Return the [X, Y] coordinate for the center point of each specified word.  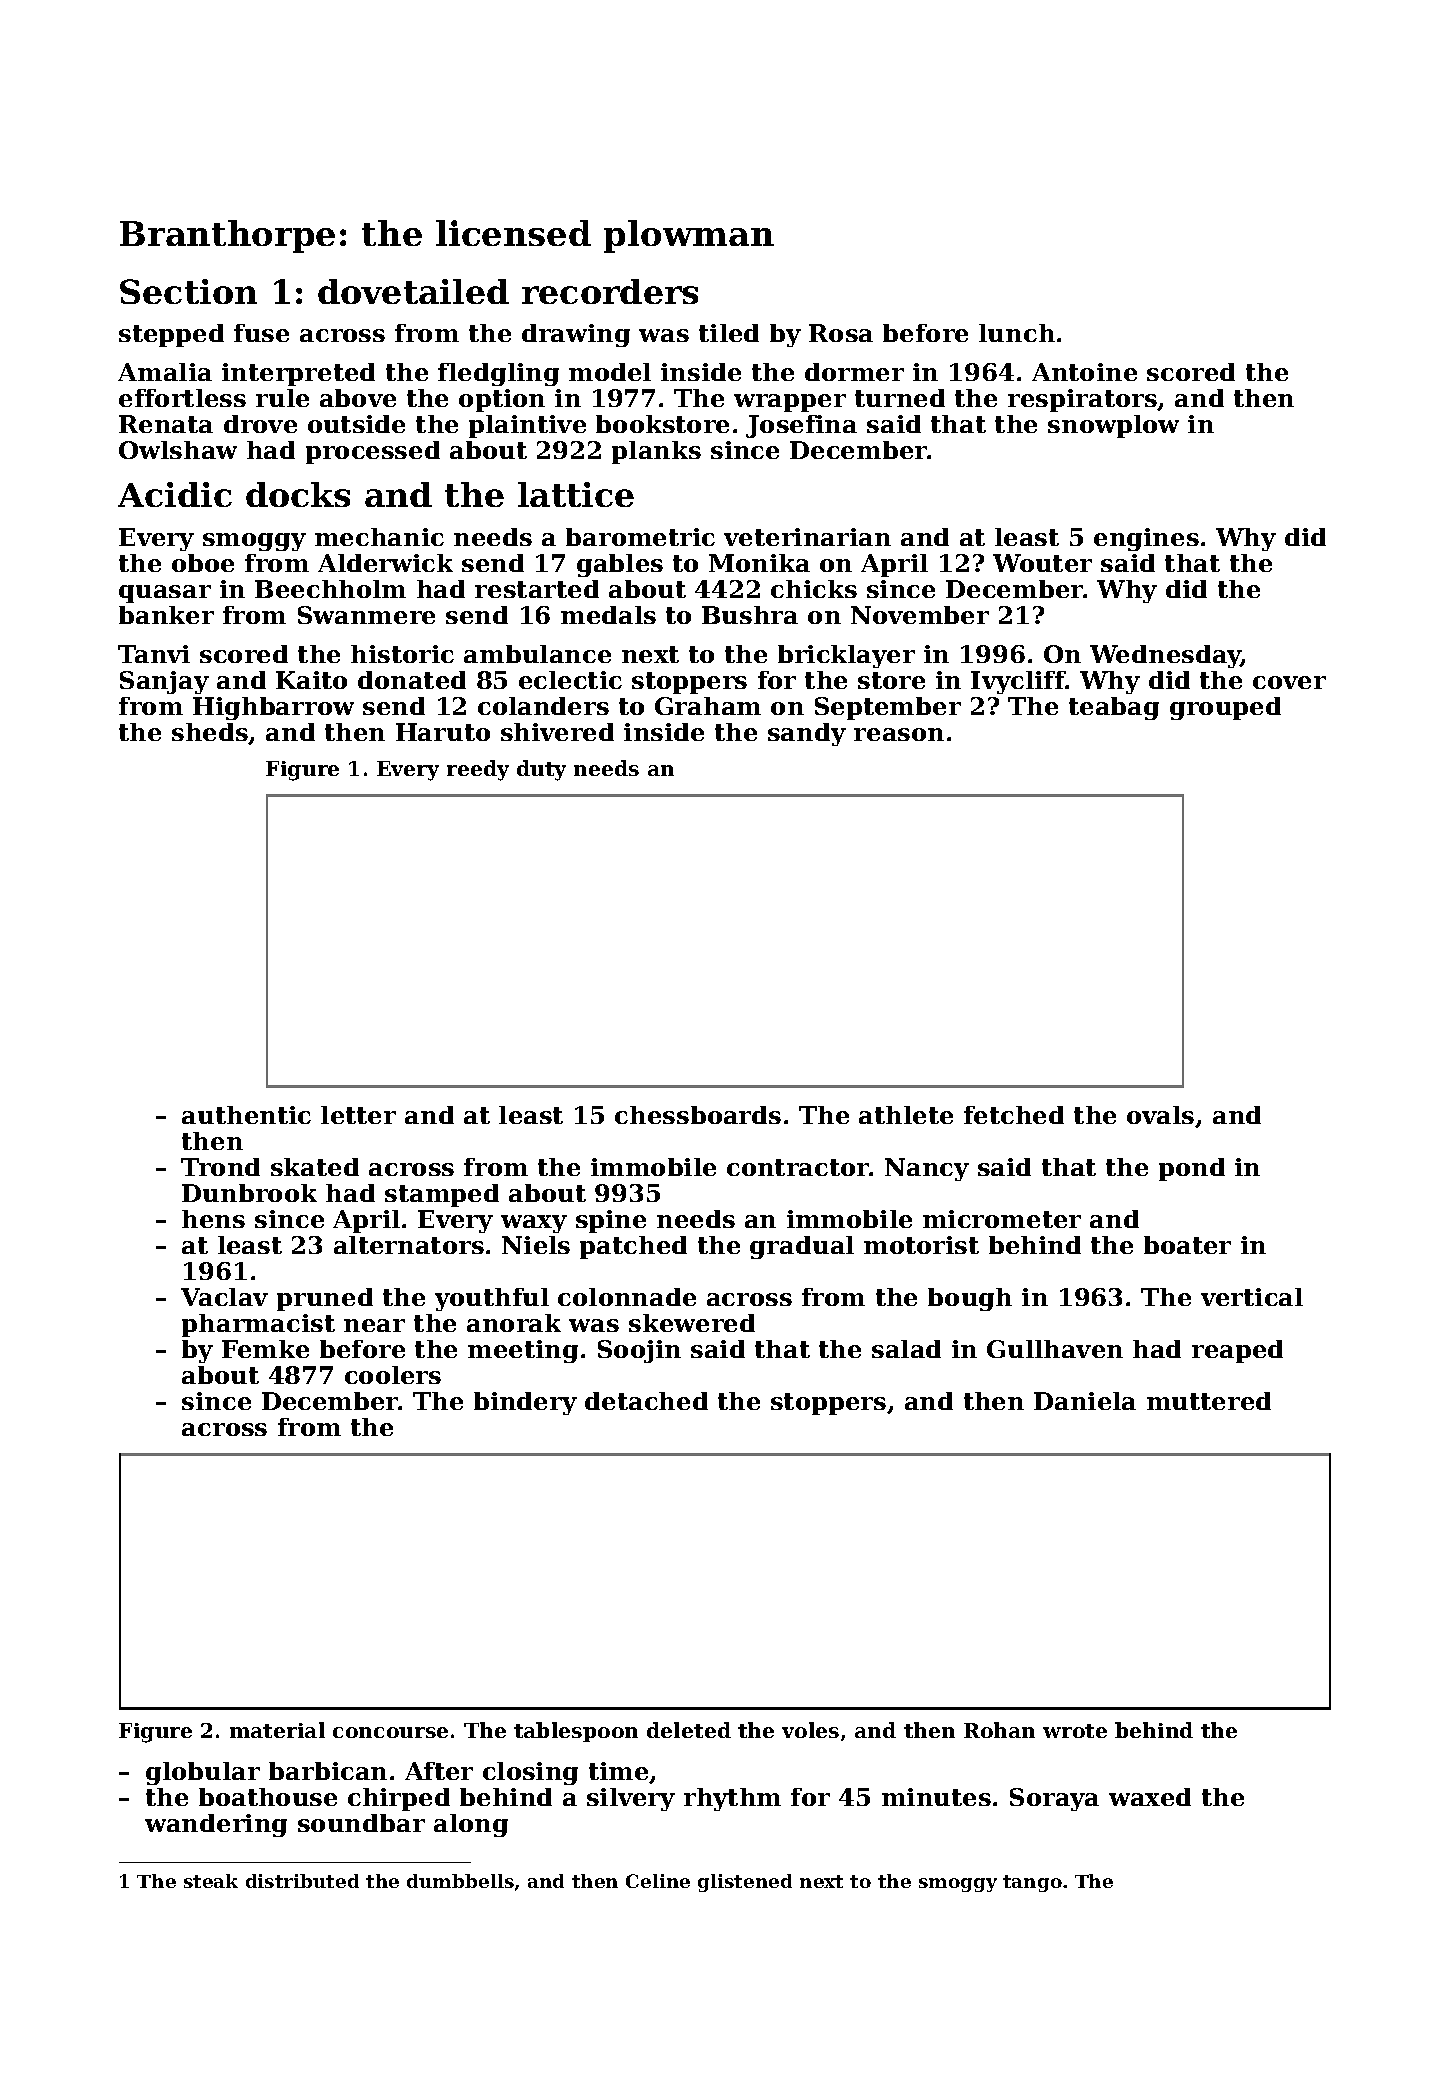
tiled [729, 333]
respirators [1083, 400]
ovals [1160, 1115]
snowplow [1113, 426]
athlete [906, 1115]
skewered [692, 1323]
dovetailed [413, 291]
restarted [537, 589]
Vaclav [224, 1297]
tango [1032, 1883]
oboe [203, 563]
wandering [216, 1825]
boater [1187, 1245]
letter [358, 1115]
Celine [658, 1881]
